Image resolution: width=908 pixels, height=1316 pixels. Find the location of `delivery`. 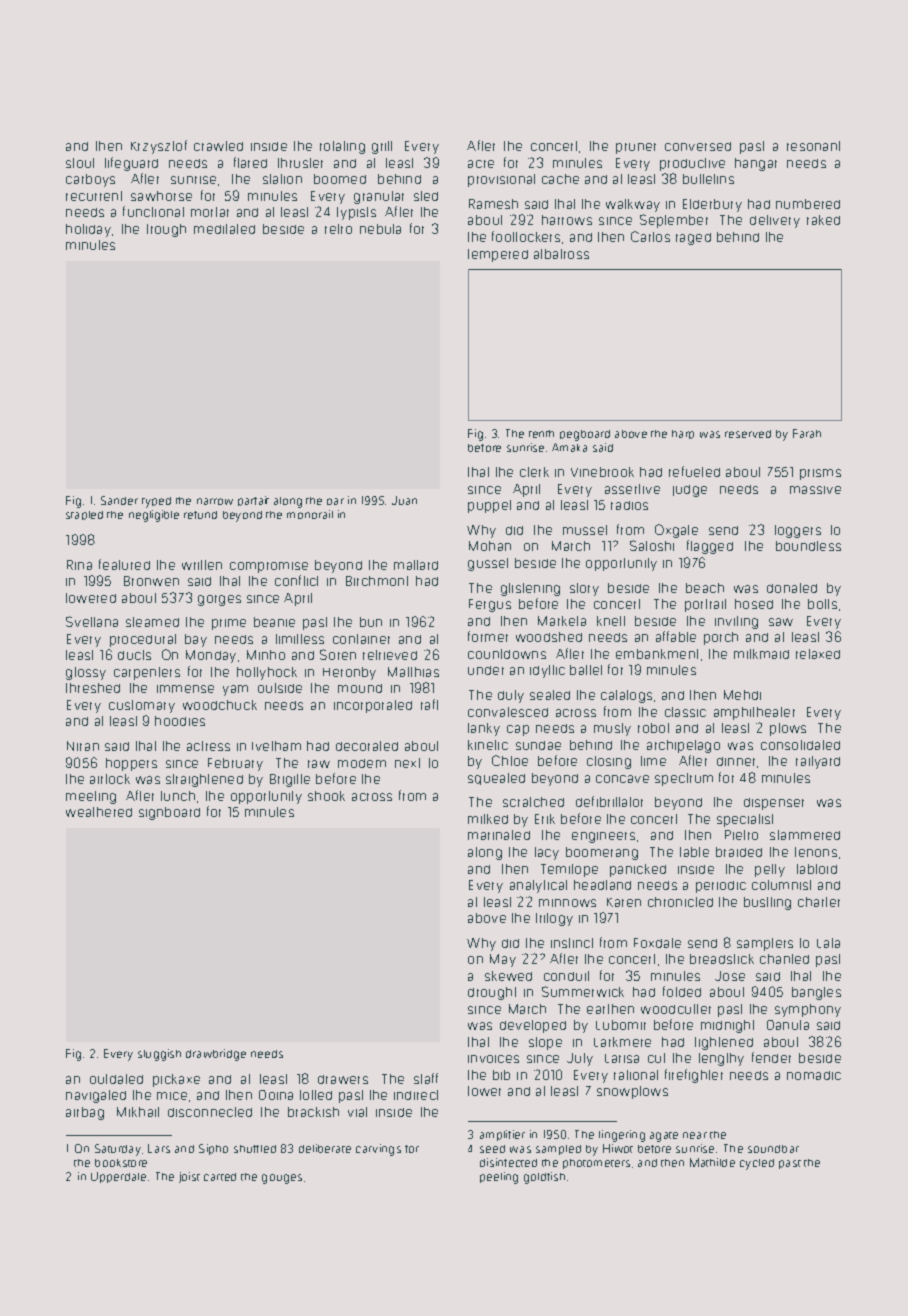

delivery is located at coordinates (775, 221).
